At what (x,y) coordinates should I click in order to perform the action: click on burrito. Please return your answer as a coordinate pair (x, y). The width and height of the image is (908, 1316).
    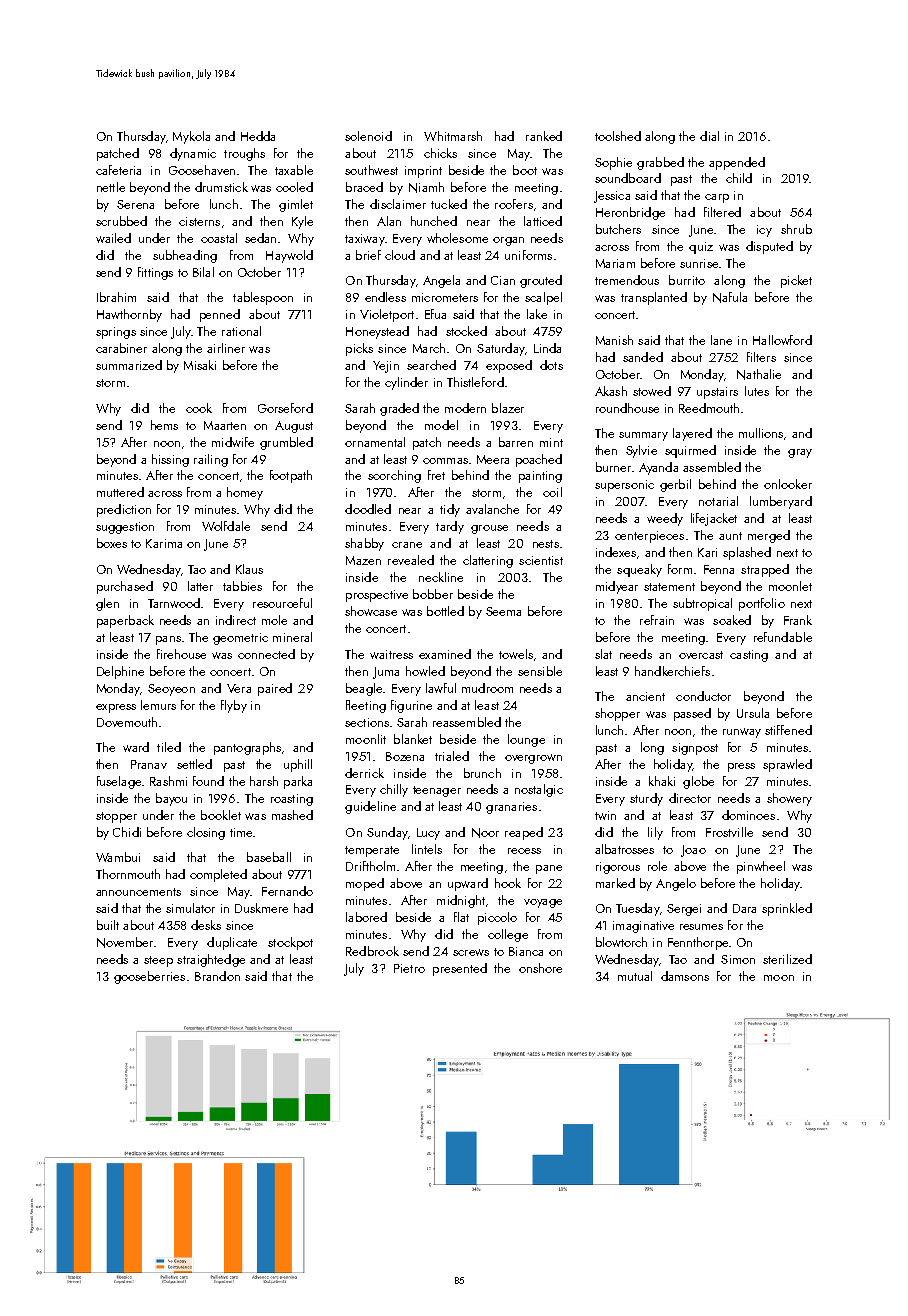
    Looking at the image, I should click on (687, 280).
